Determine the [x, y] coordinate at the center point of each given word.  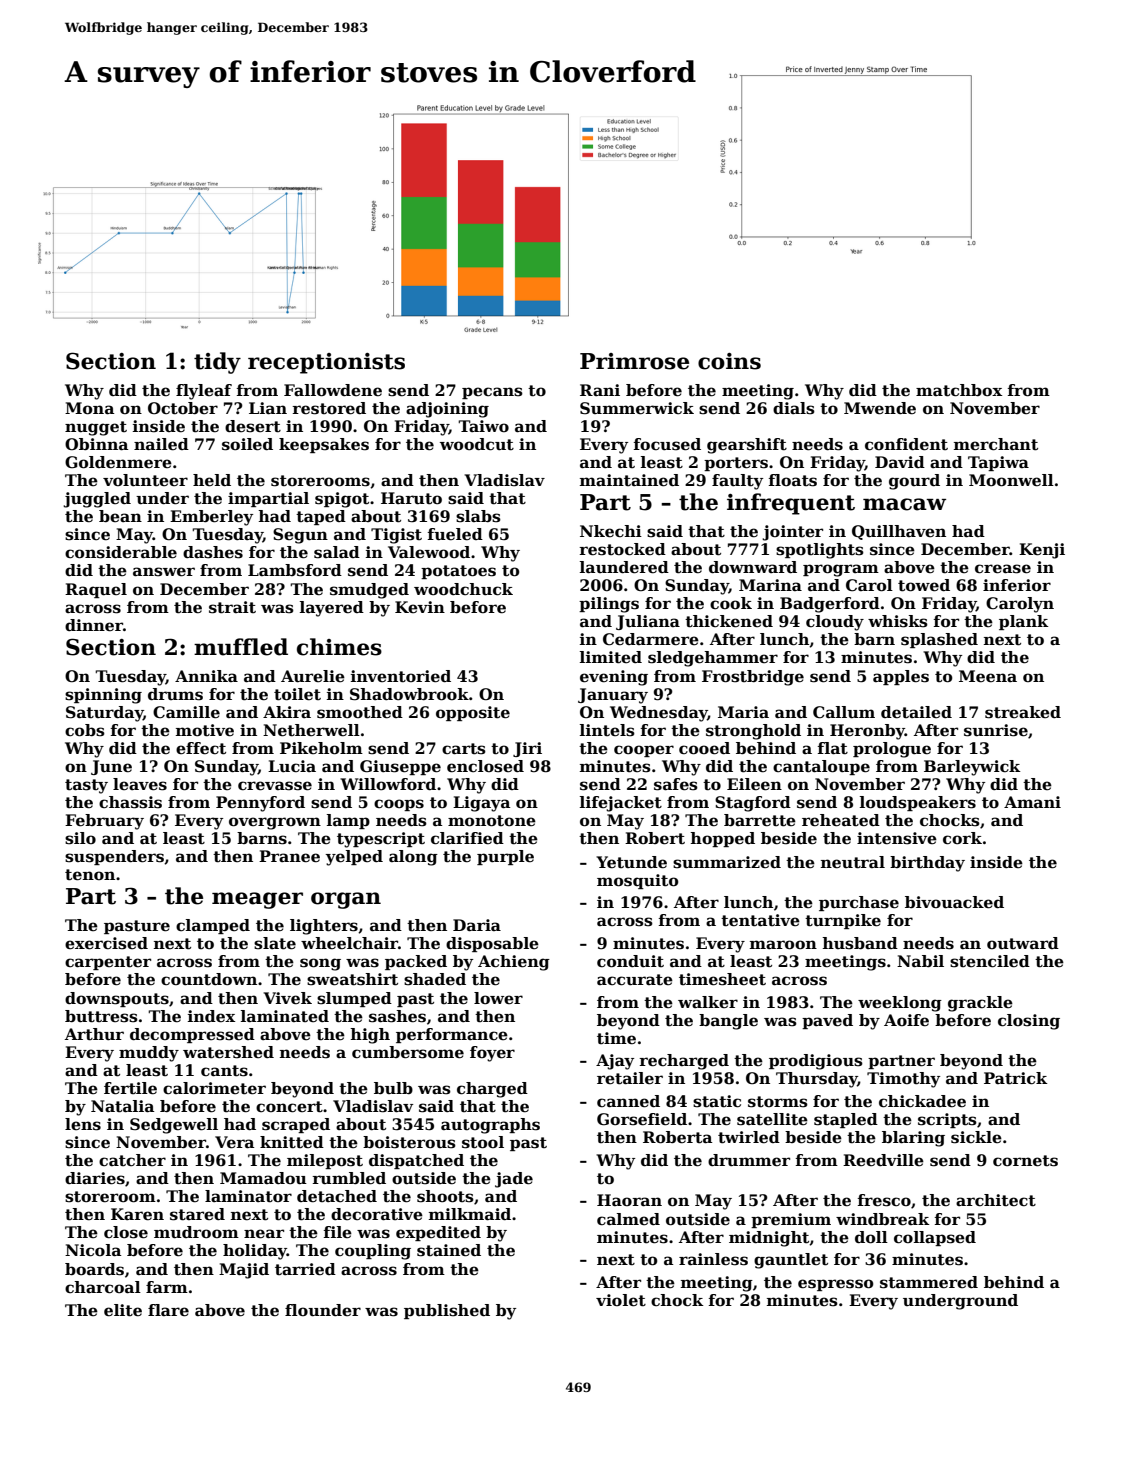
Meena [988, 676]
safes [676, 784]
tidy [217, 363]
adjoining [447, 410]
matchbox [959, 390]
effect [201, 748]
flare [168, 1310]
